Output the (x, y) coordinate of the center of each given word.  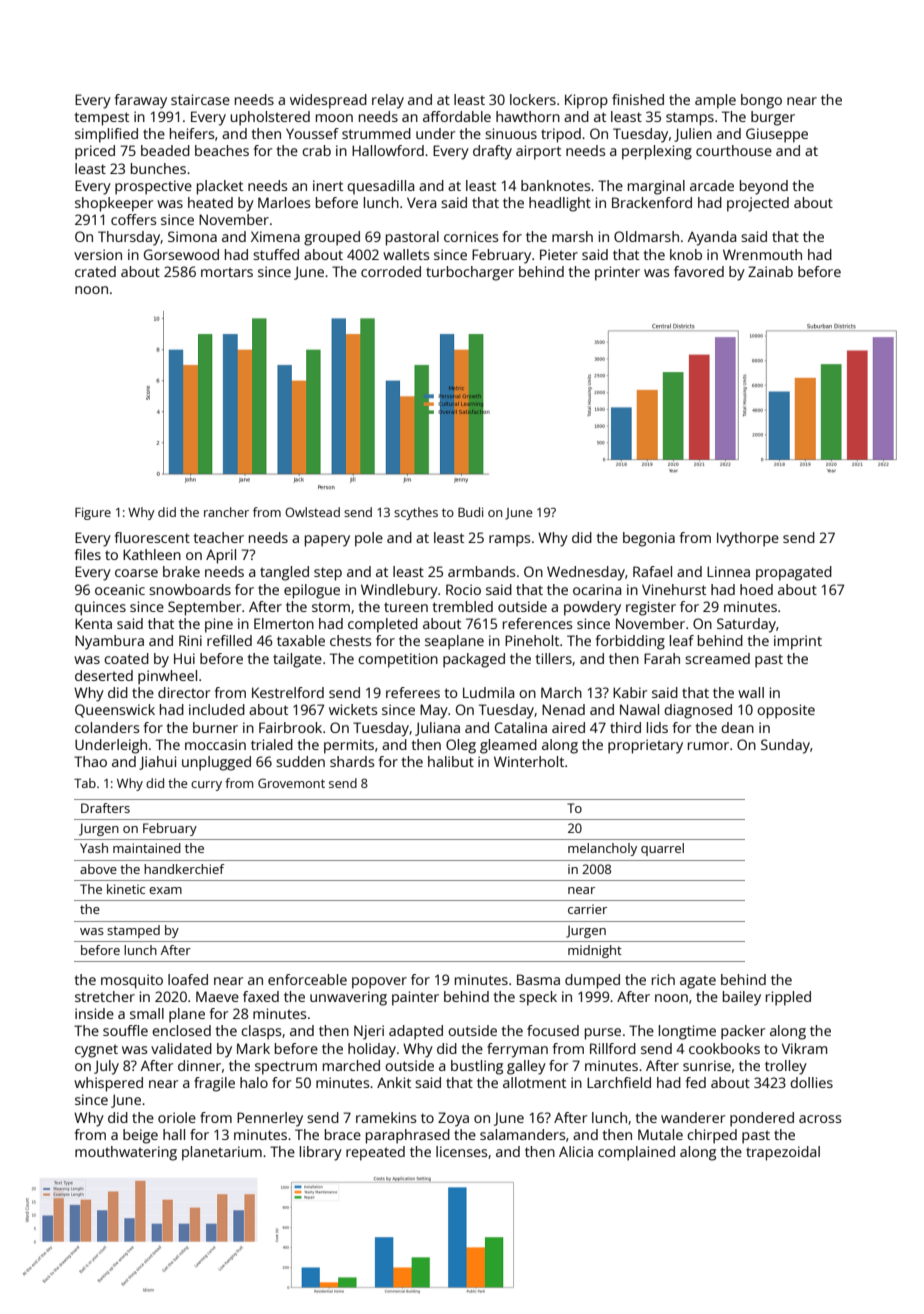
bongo (761, 101)
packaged (474, 660)
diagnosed (698, 711)
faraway (141, 101)
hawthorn (528, 116)
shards (352, 761)
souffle (125, 1030)
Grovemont (291, 783)
